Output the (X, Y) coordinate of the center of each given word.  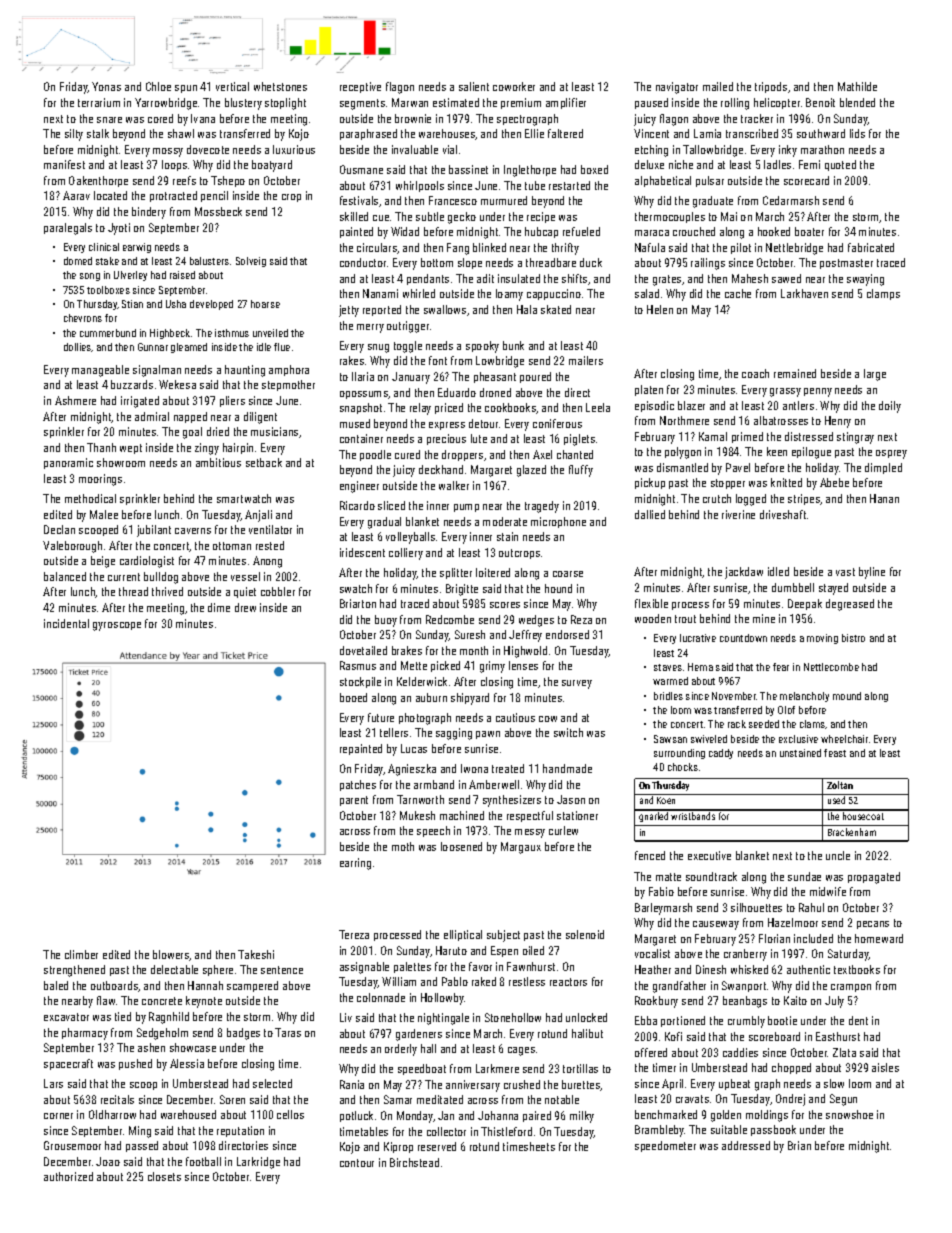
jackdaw (744, 573)
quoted (840, 165)
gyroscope (117, 626)
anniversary (473, 1086)
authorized (68, 1176)
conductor (363, 262)
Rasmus (358, 665)
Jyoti (119, 229)
